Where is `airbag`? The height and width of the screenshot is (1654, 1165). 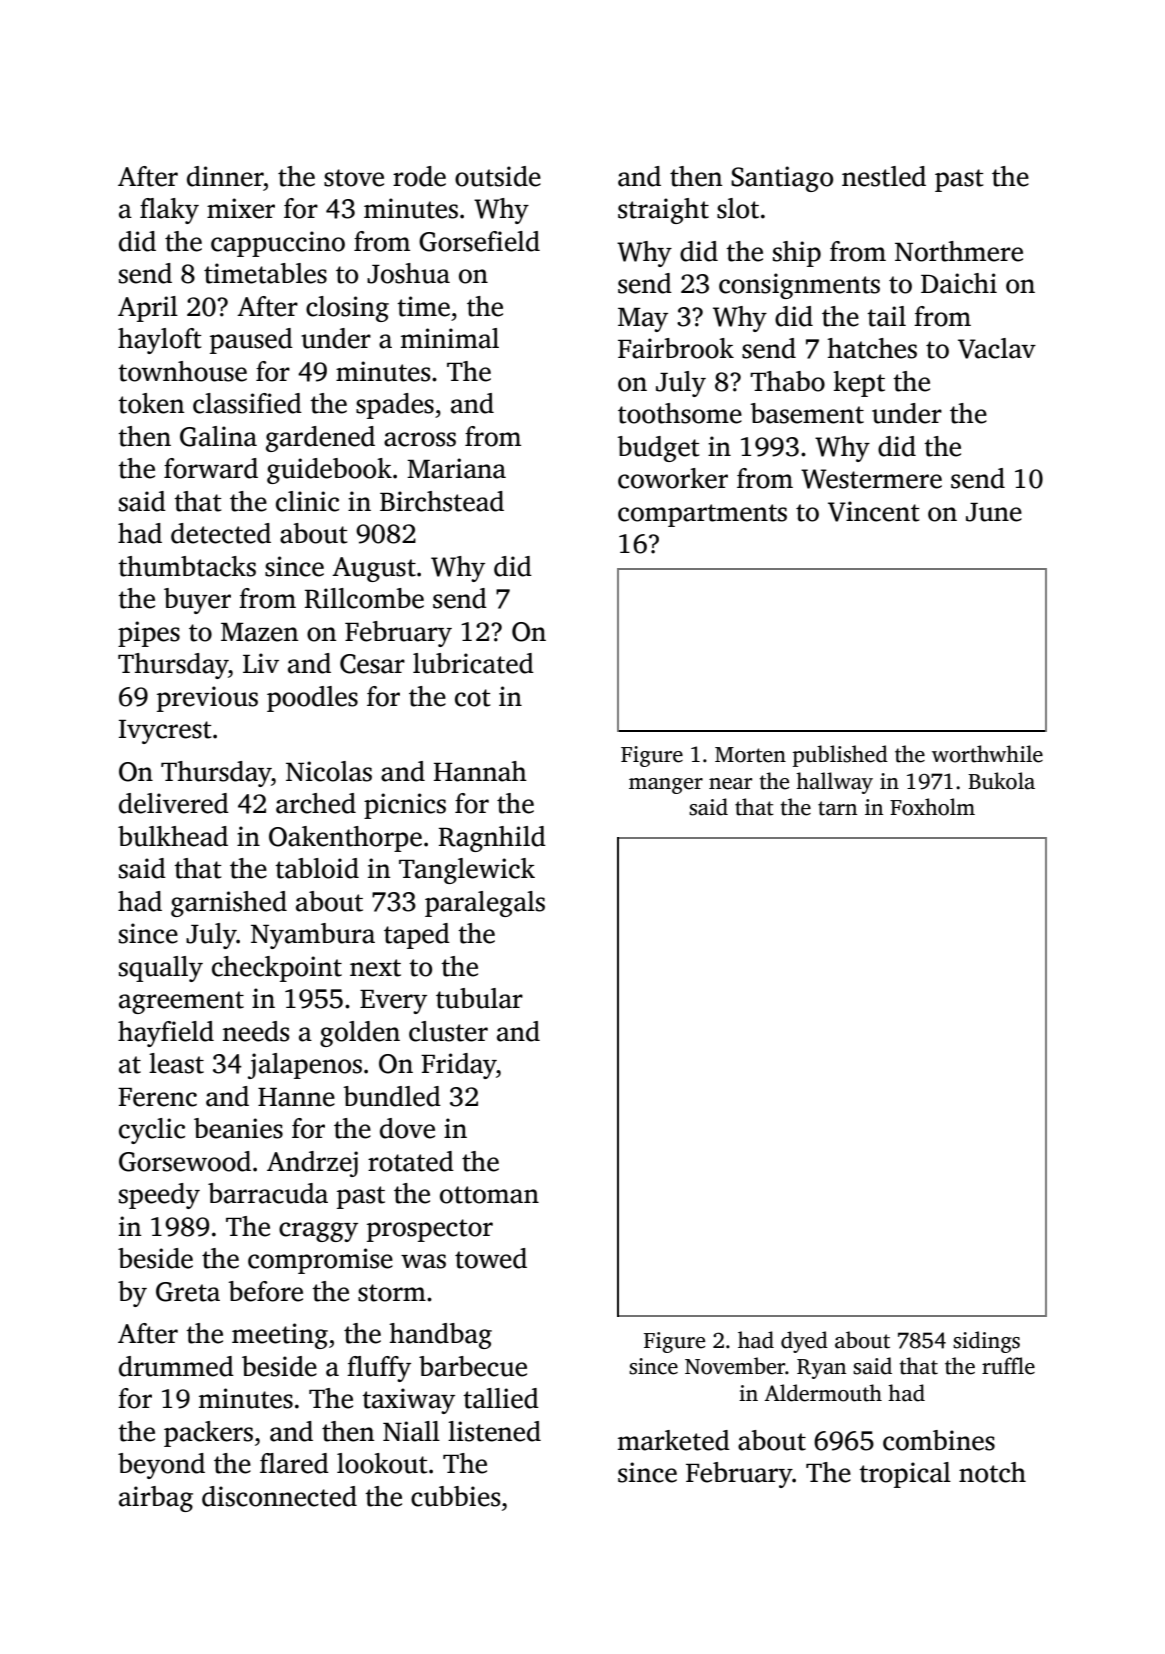
airbag is located at coordinates (156, 1499).
